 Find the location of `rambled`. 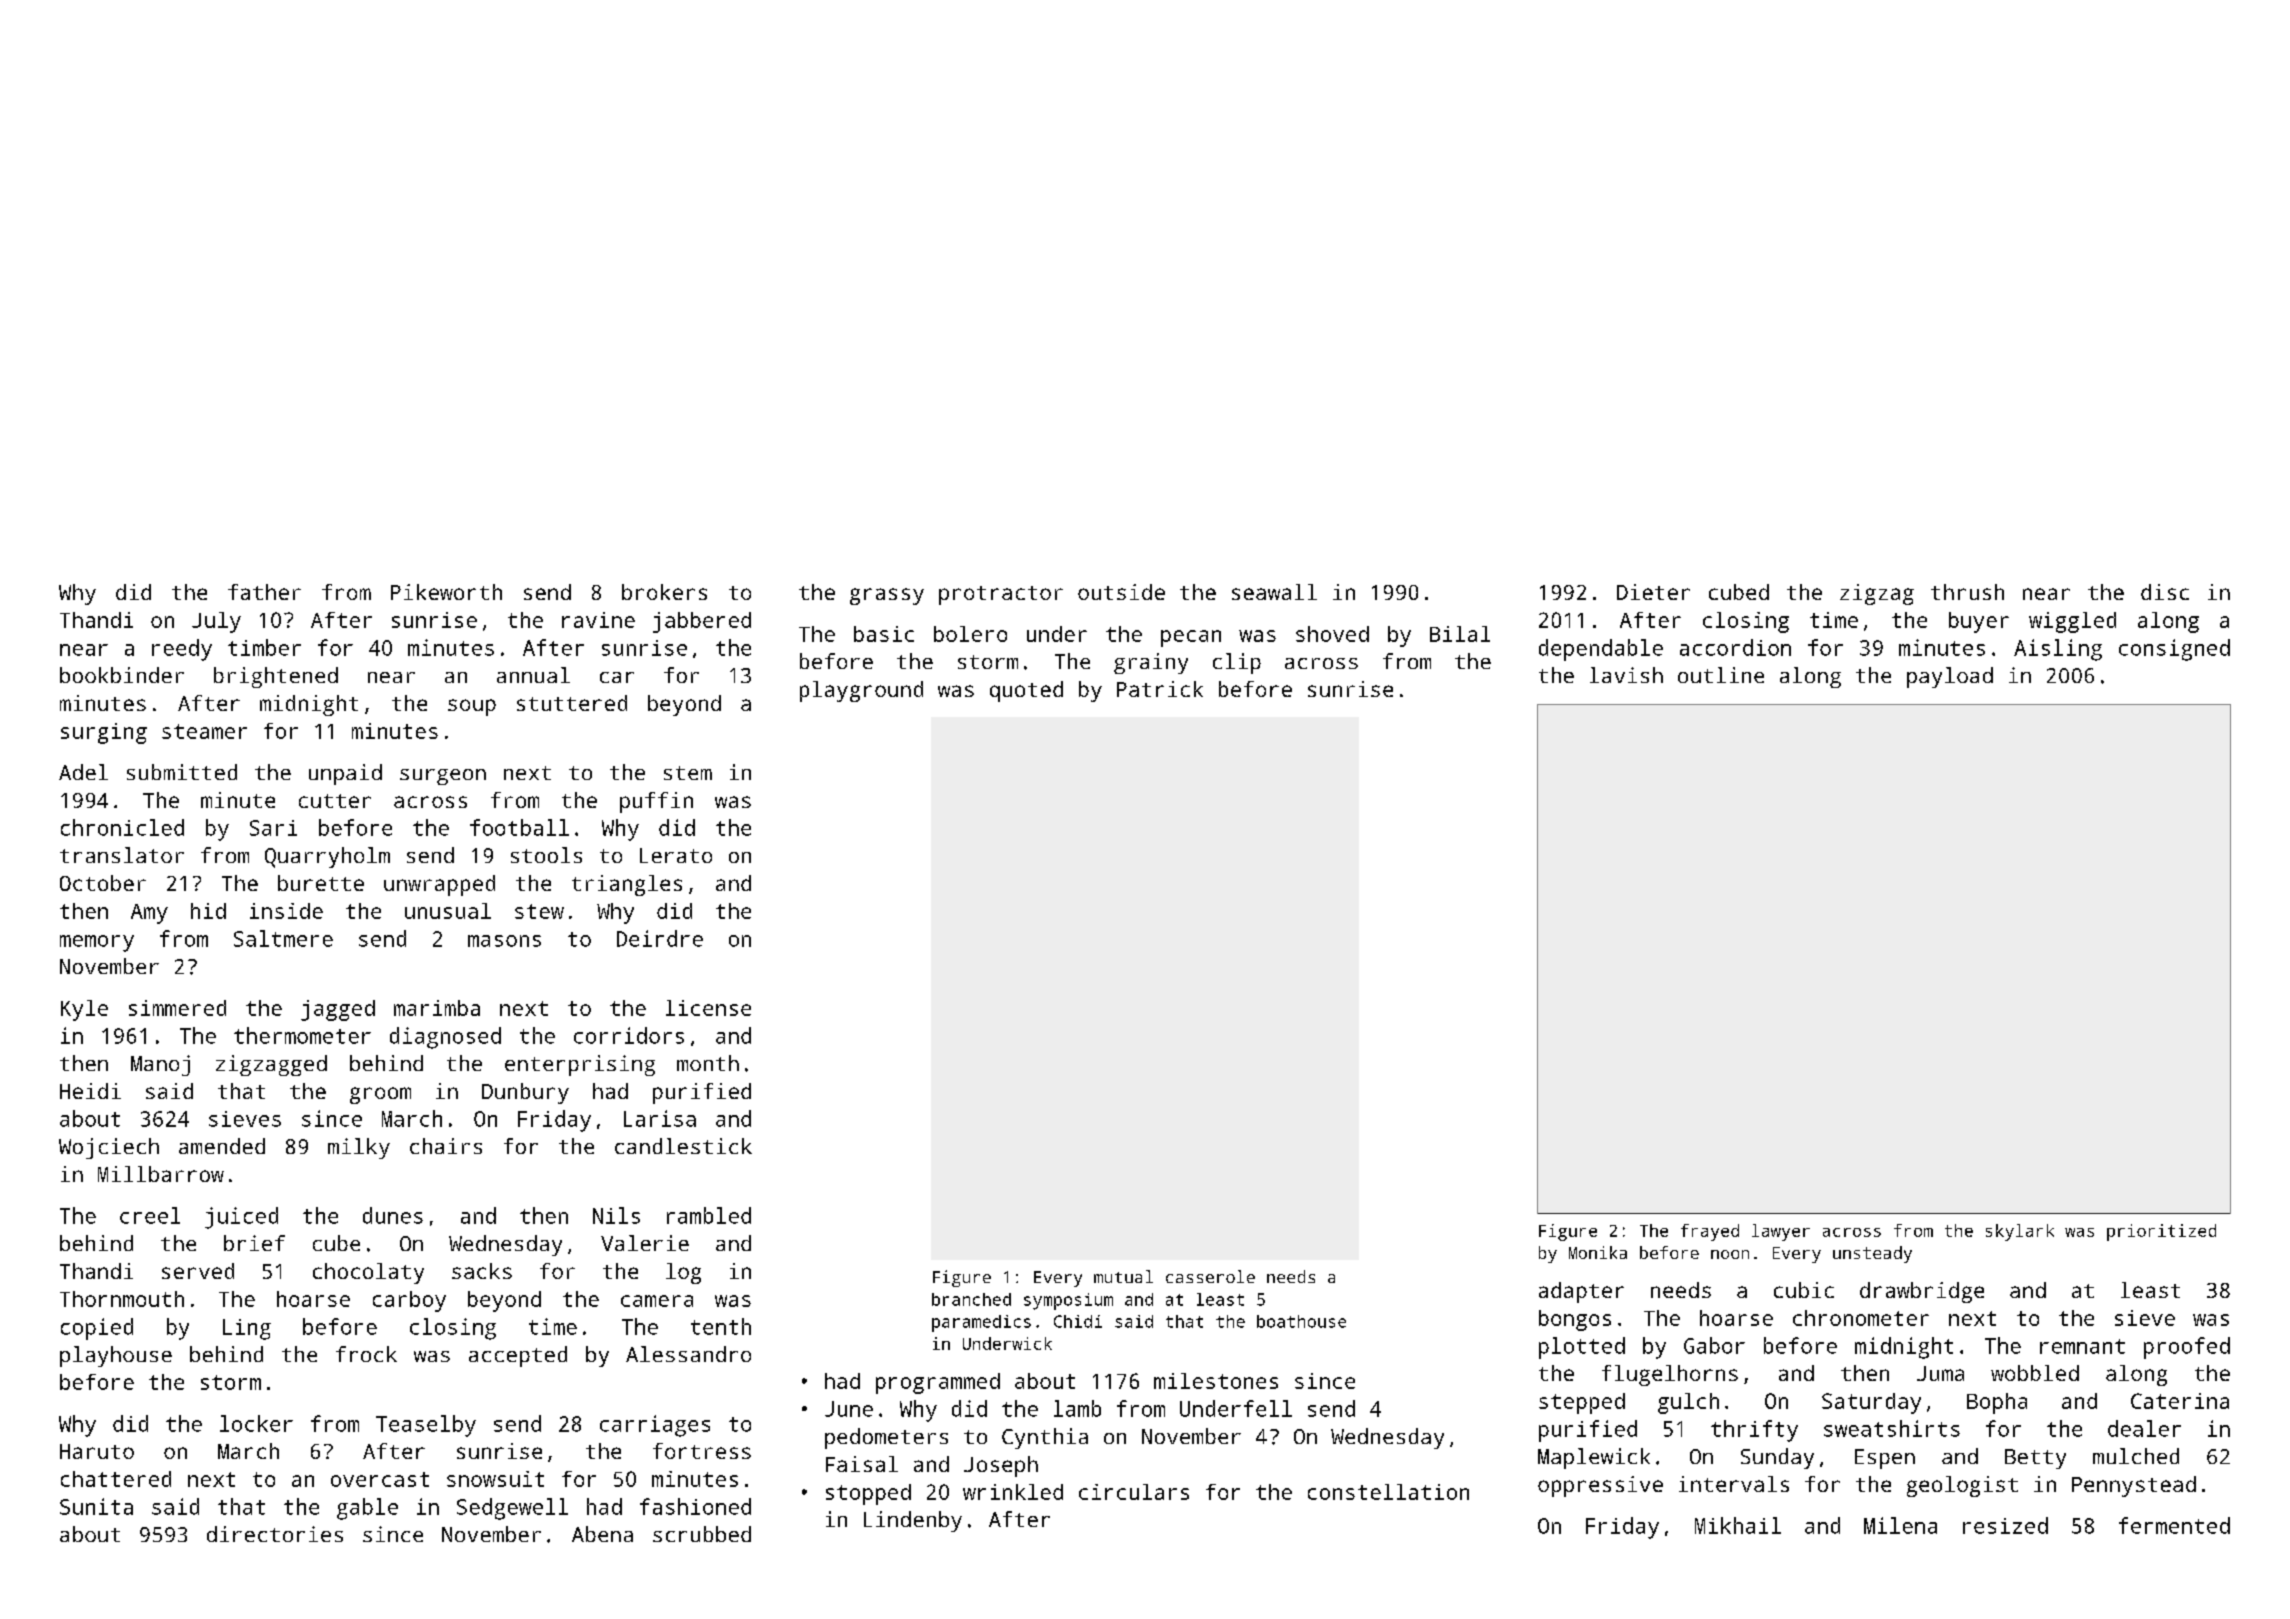

rambled is located at coordinates (709, 1215).
